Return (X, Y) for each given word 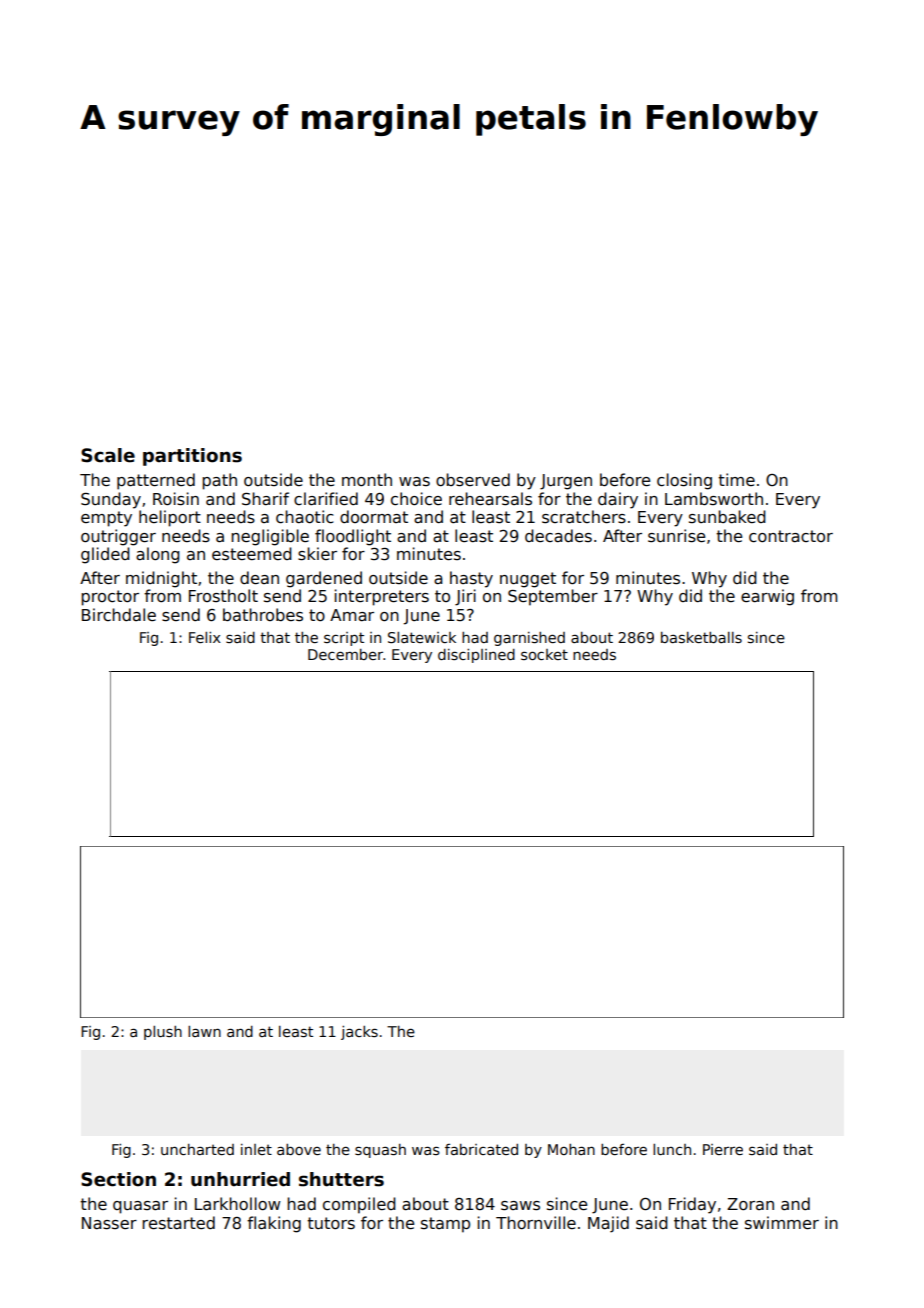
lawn (204, 1031)
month (367, 479)
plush (163, 1033)
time (736, 479)
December (345, 654)
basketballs (701, 637)
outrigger (118, 537)
